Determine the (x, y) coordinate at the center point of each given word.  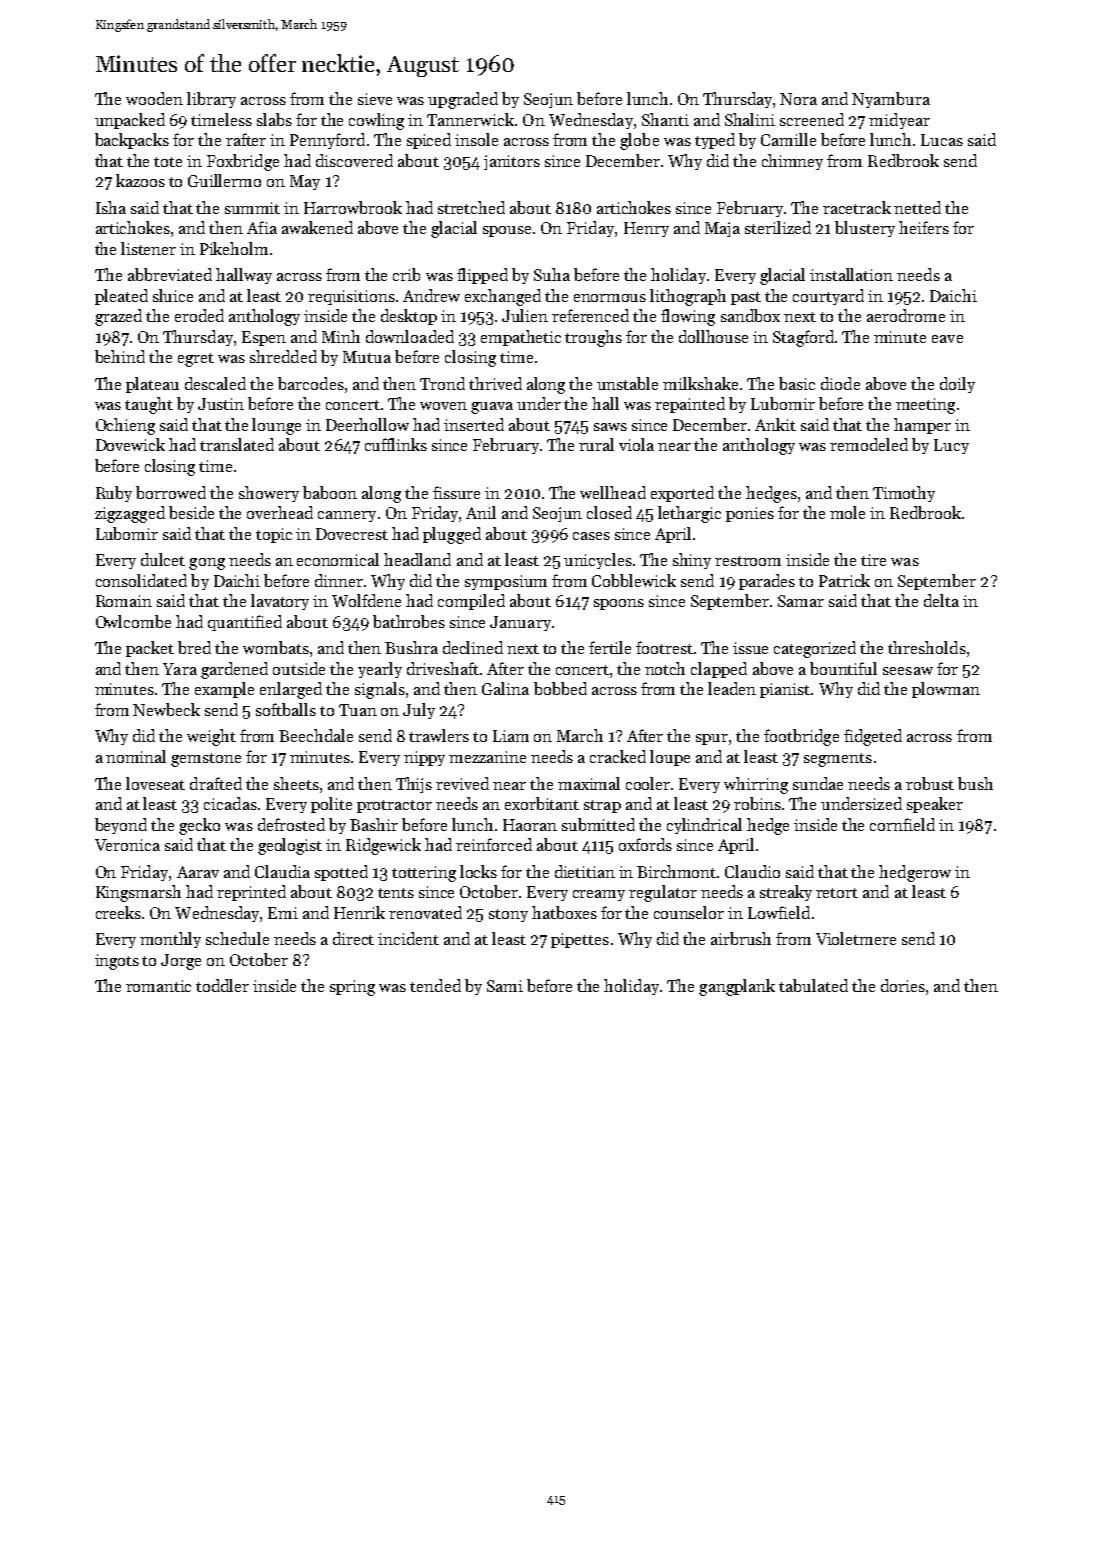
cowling (376, 121)
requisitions (351, 297)
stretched (471, 207)
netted (917, 207)
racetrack (857, 207)
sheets (296, 783)
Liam (511, 736)
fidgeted (873, 737)
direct (353, 938)
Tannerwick (470, 119)
